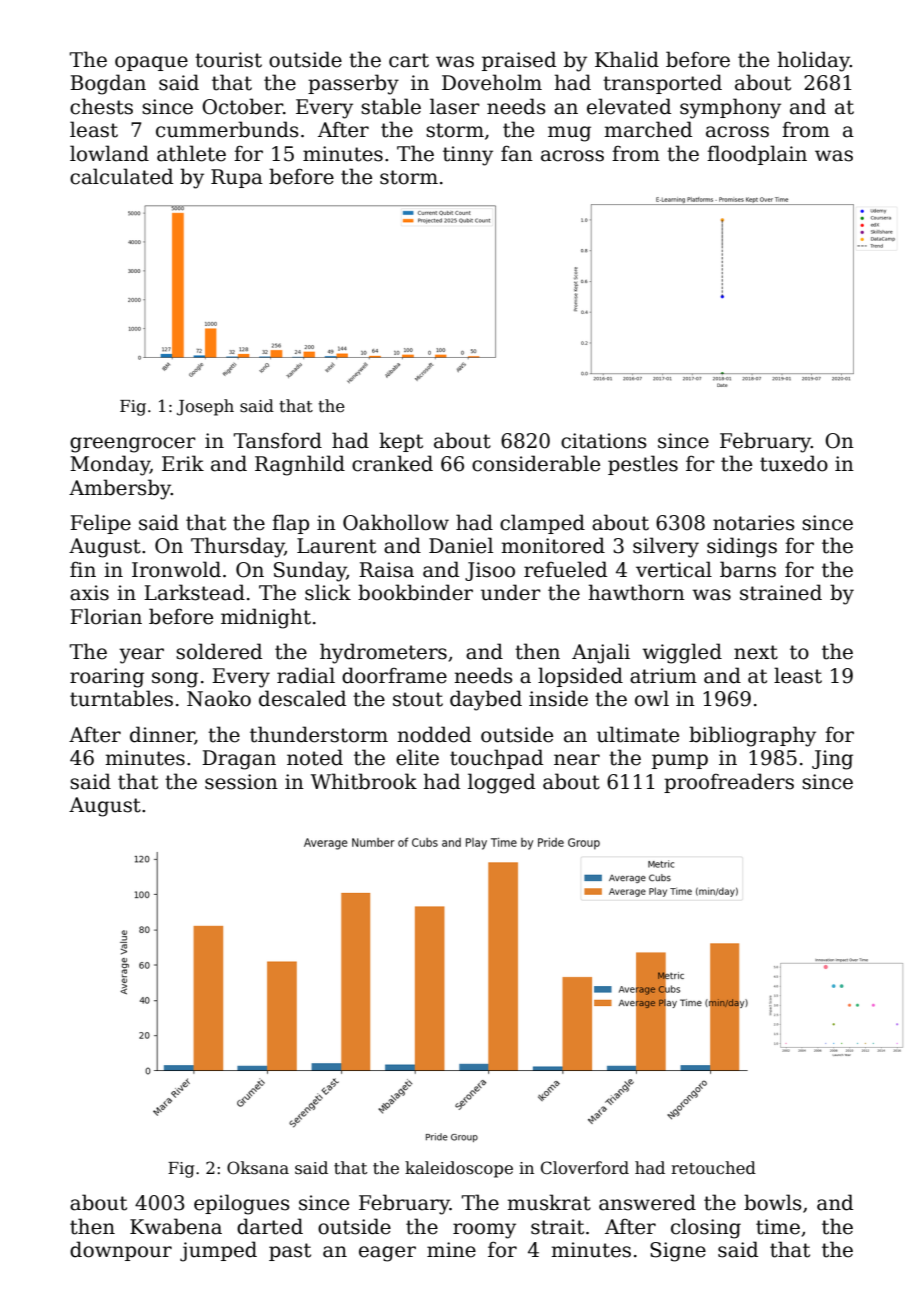 The width and height of the screenshot is (924, 1314). What do you see at coordinates (682, 653) in the screenshot?
I see `wiggled` at bounding box center [682, 653].
